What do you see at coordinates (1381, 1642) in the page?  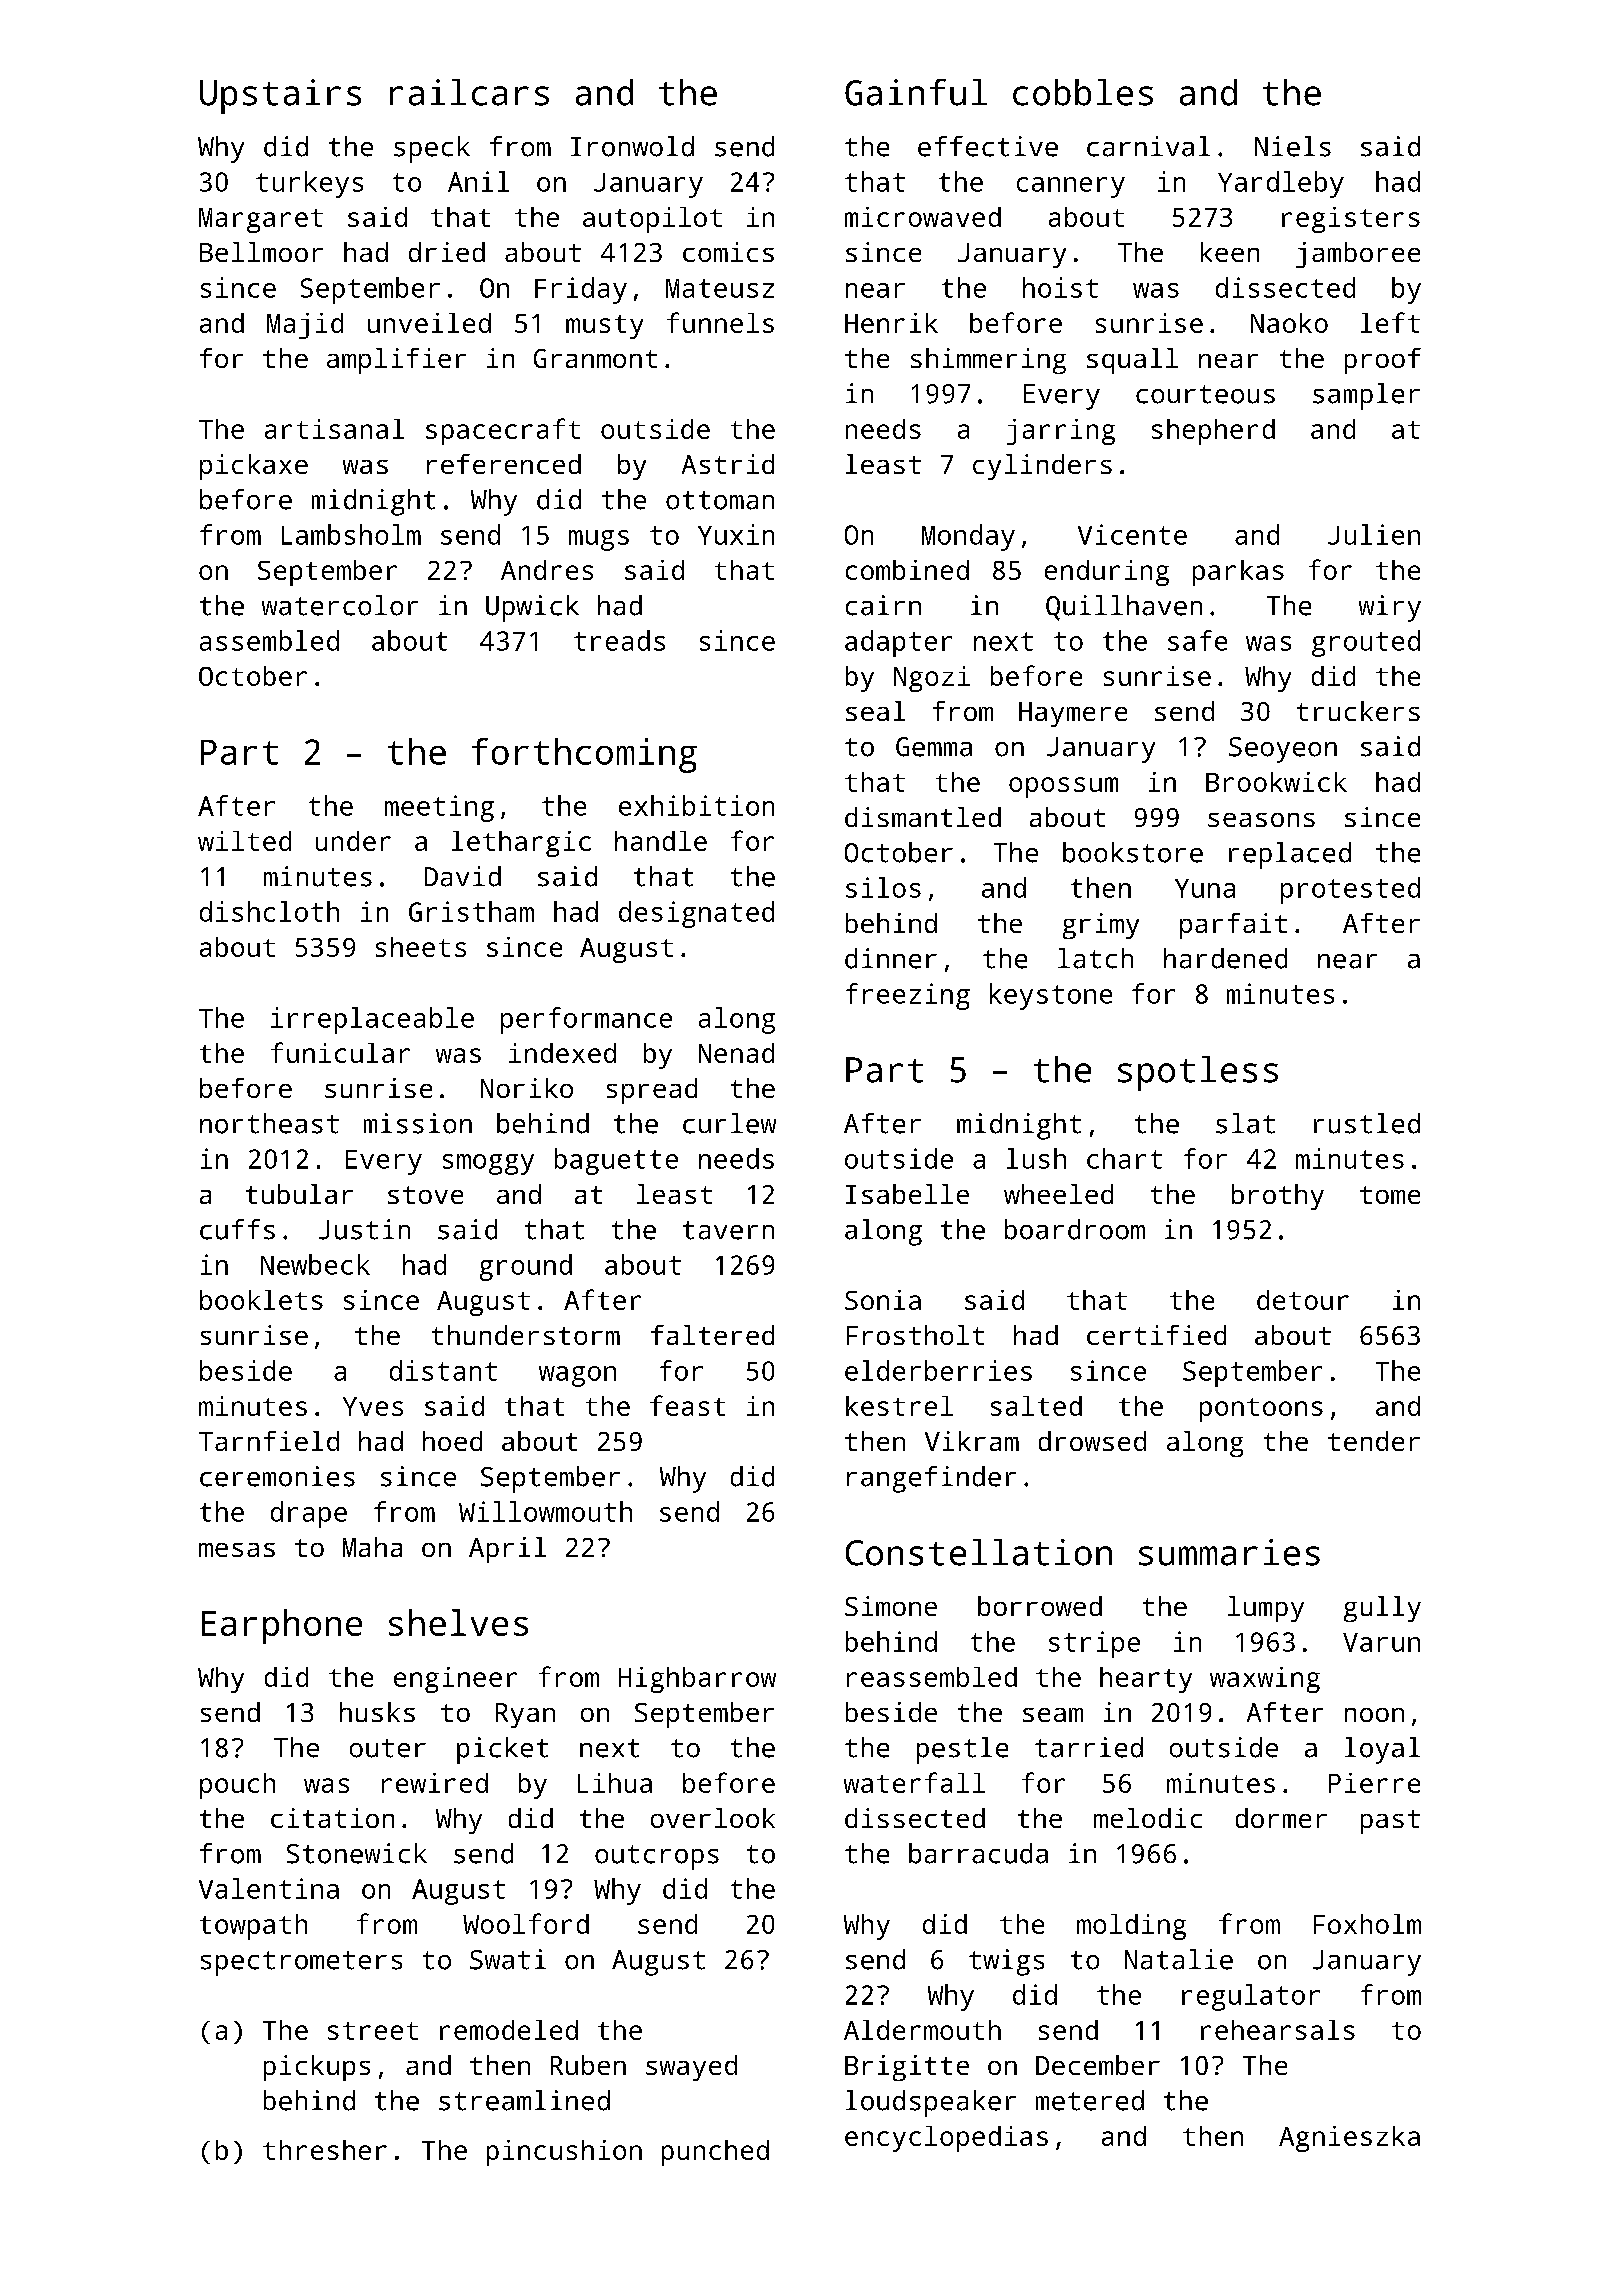 I see `Varun` at bounding box center [1381, 1642].
